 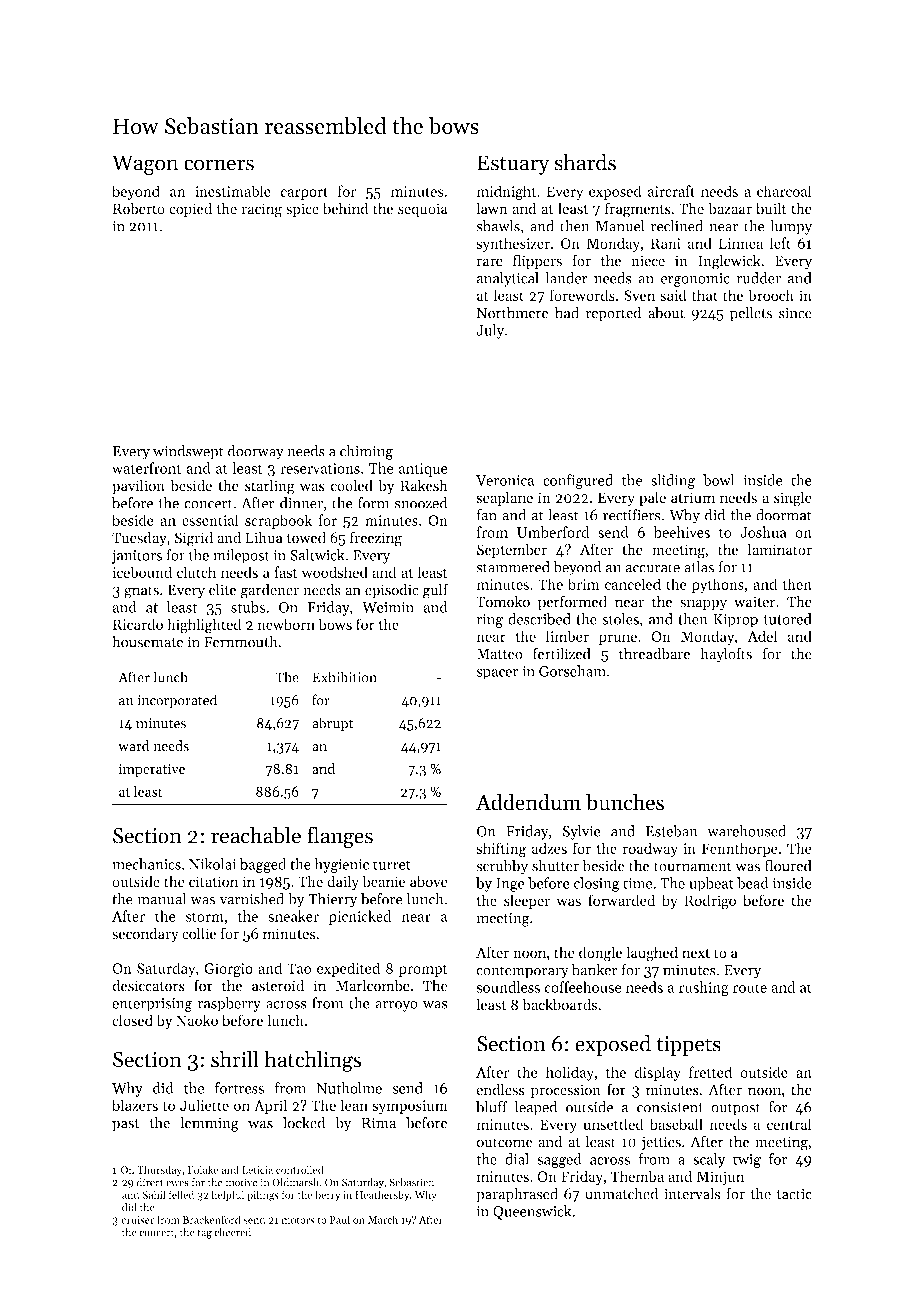 I want to click on corners, so click(x=219, y=165).
